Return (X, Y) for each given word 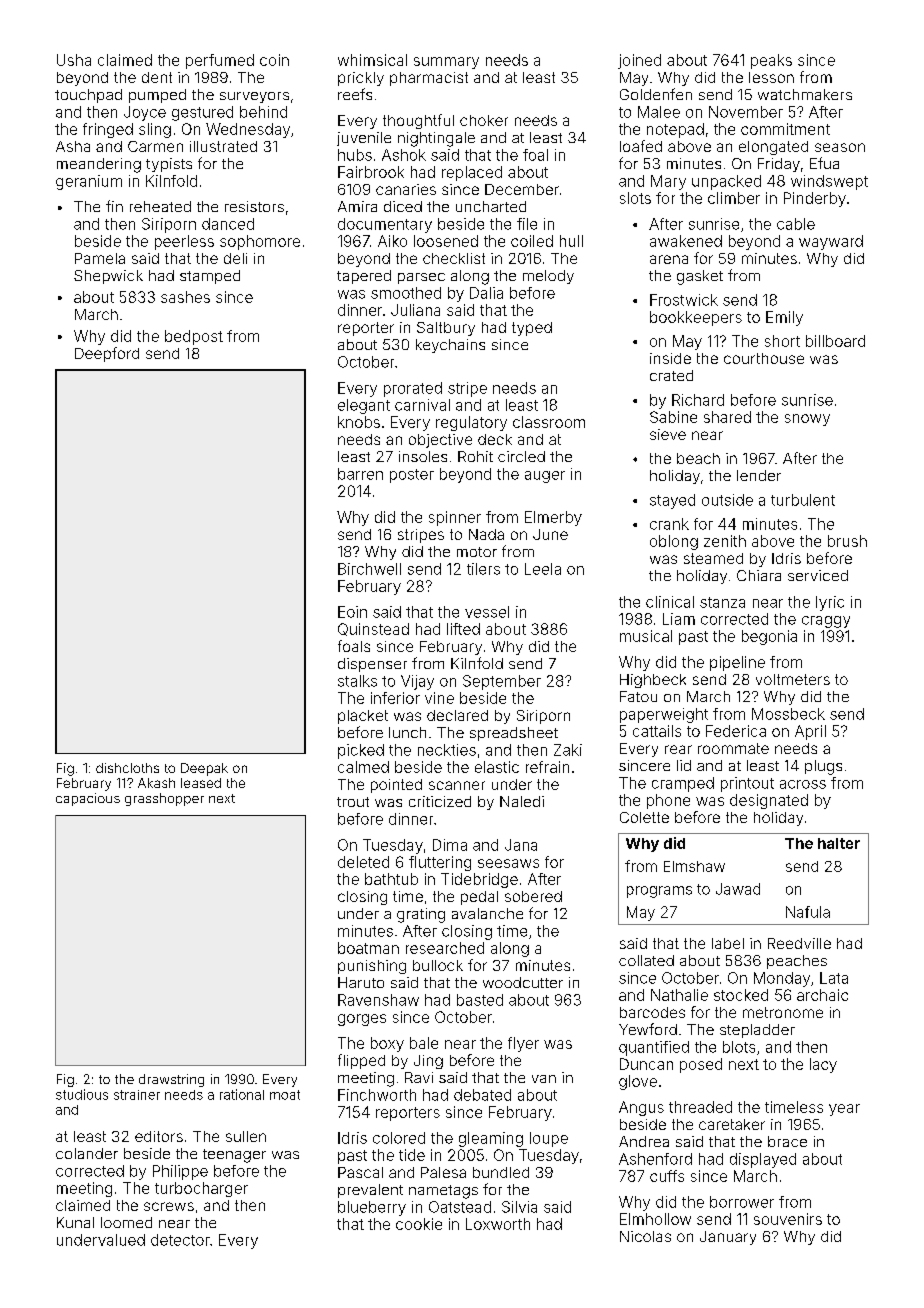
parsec (421, 278)
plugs (823, 767)
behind (263, 112)
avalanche (487, 913)
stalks (357, 681)
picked (361, 751)
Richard (698, 400)
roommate (733, 748)
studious (82, 1094)
